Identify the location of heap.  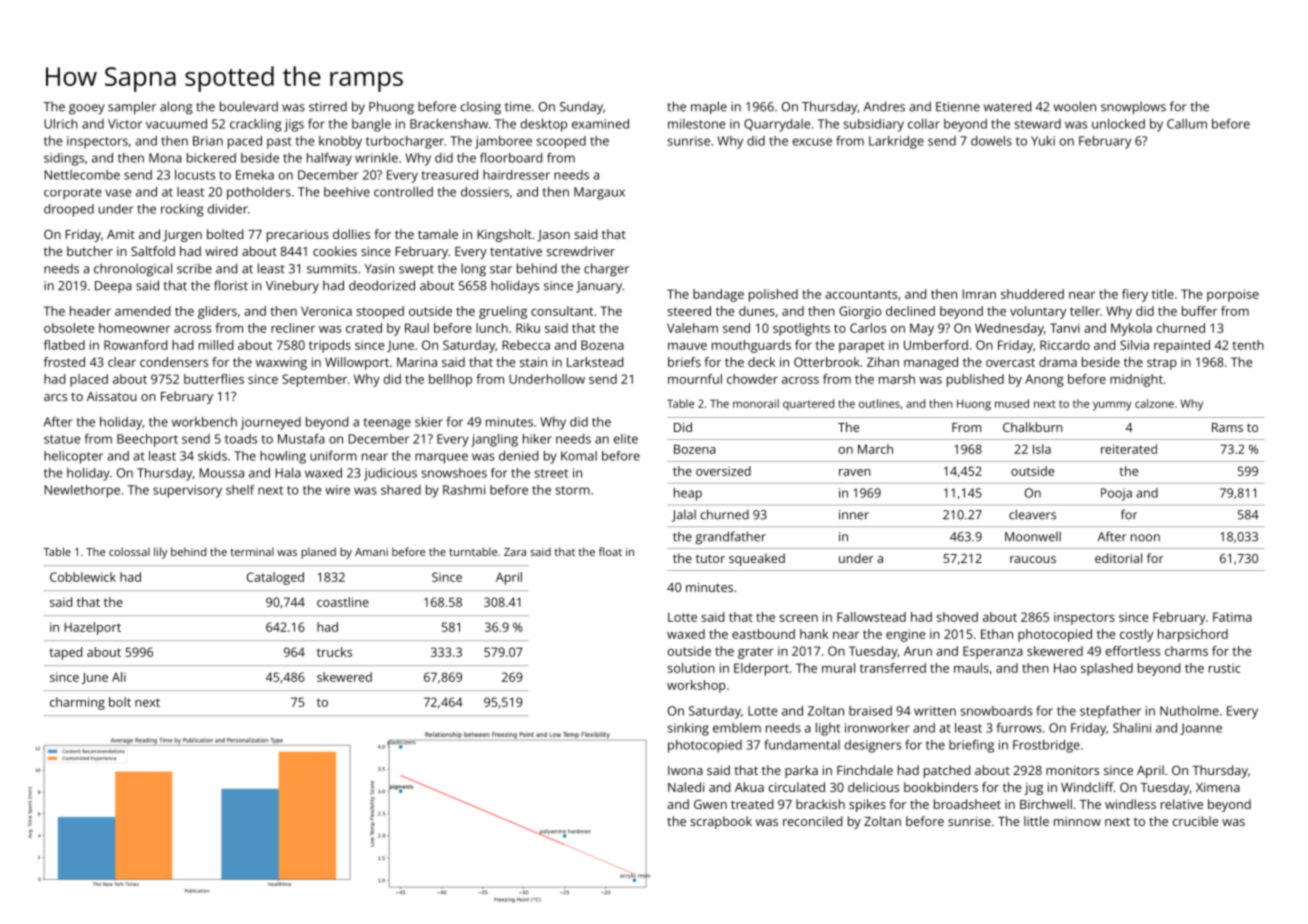
(688, 494).
